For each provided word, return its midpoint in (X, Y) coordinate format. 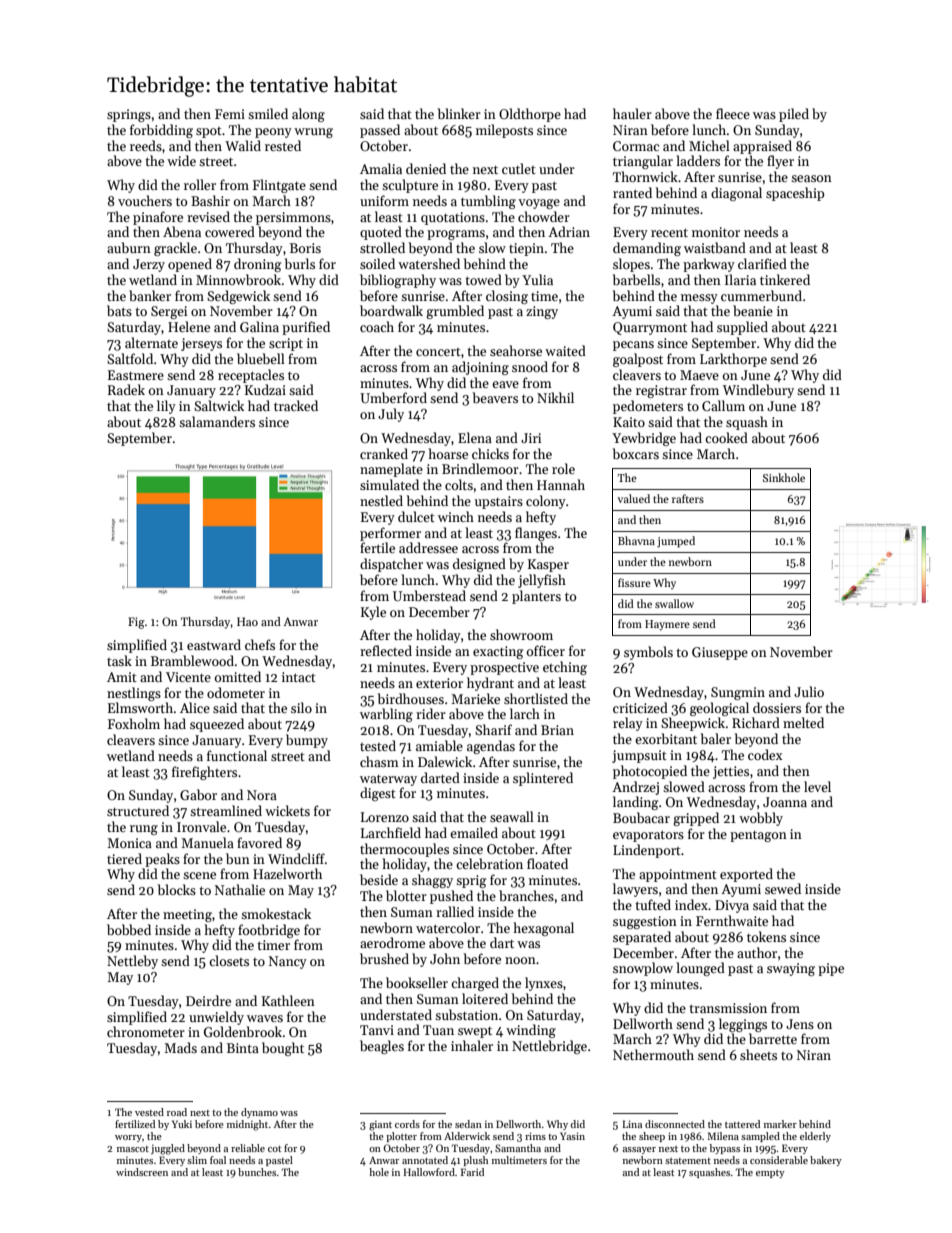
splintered (543, 779)
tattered (742, 1124)
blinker (459, 113)
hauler (632, 113)
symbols (648, 653)
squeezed (217, 725)
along (308, 115)
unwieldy (216, 1018)
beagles (382, 1047)
